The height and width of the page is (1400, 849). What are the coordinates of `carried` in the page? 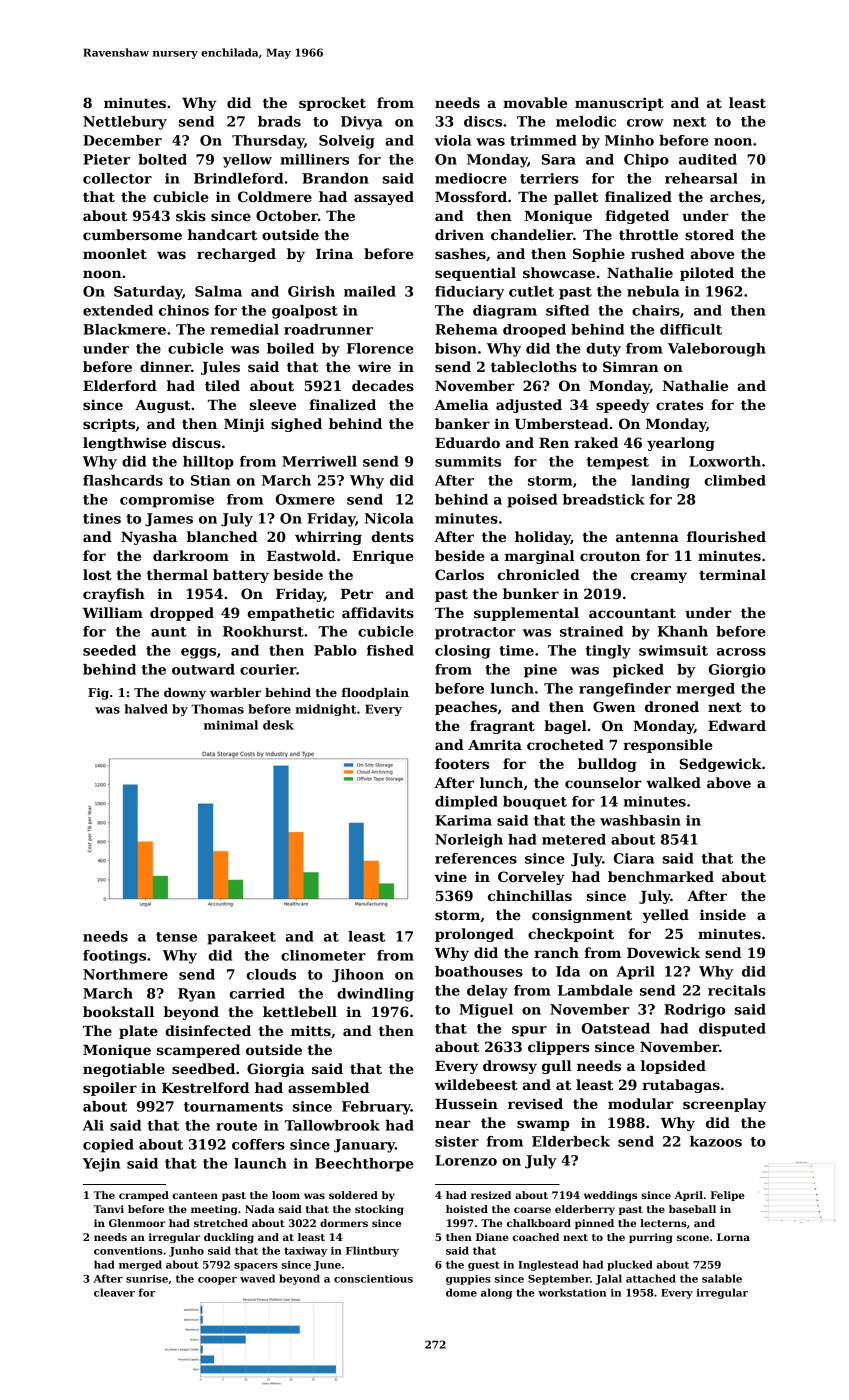 It's located at (257, 993).
